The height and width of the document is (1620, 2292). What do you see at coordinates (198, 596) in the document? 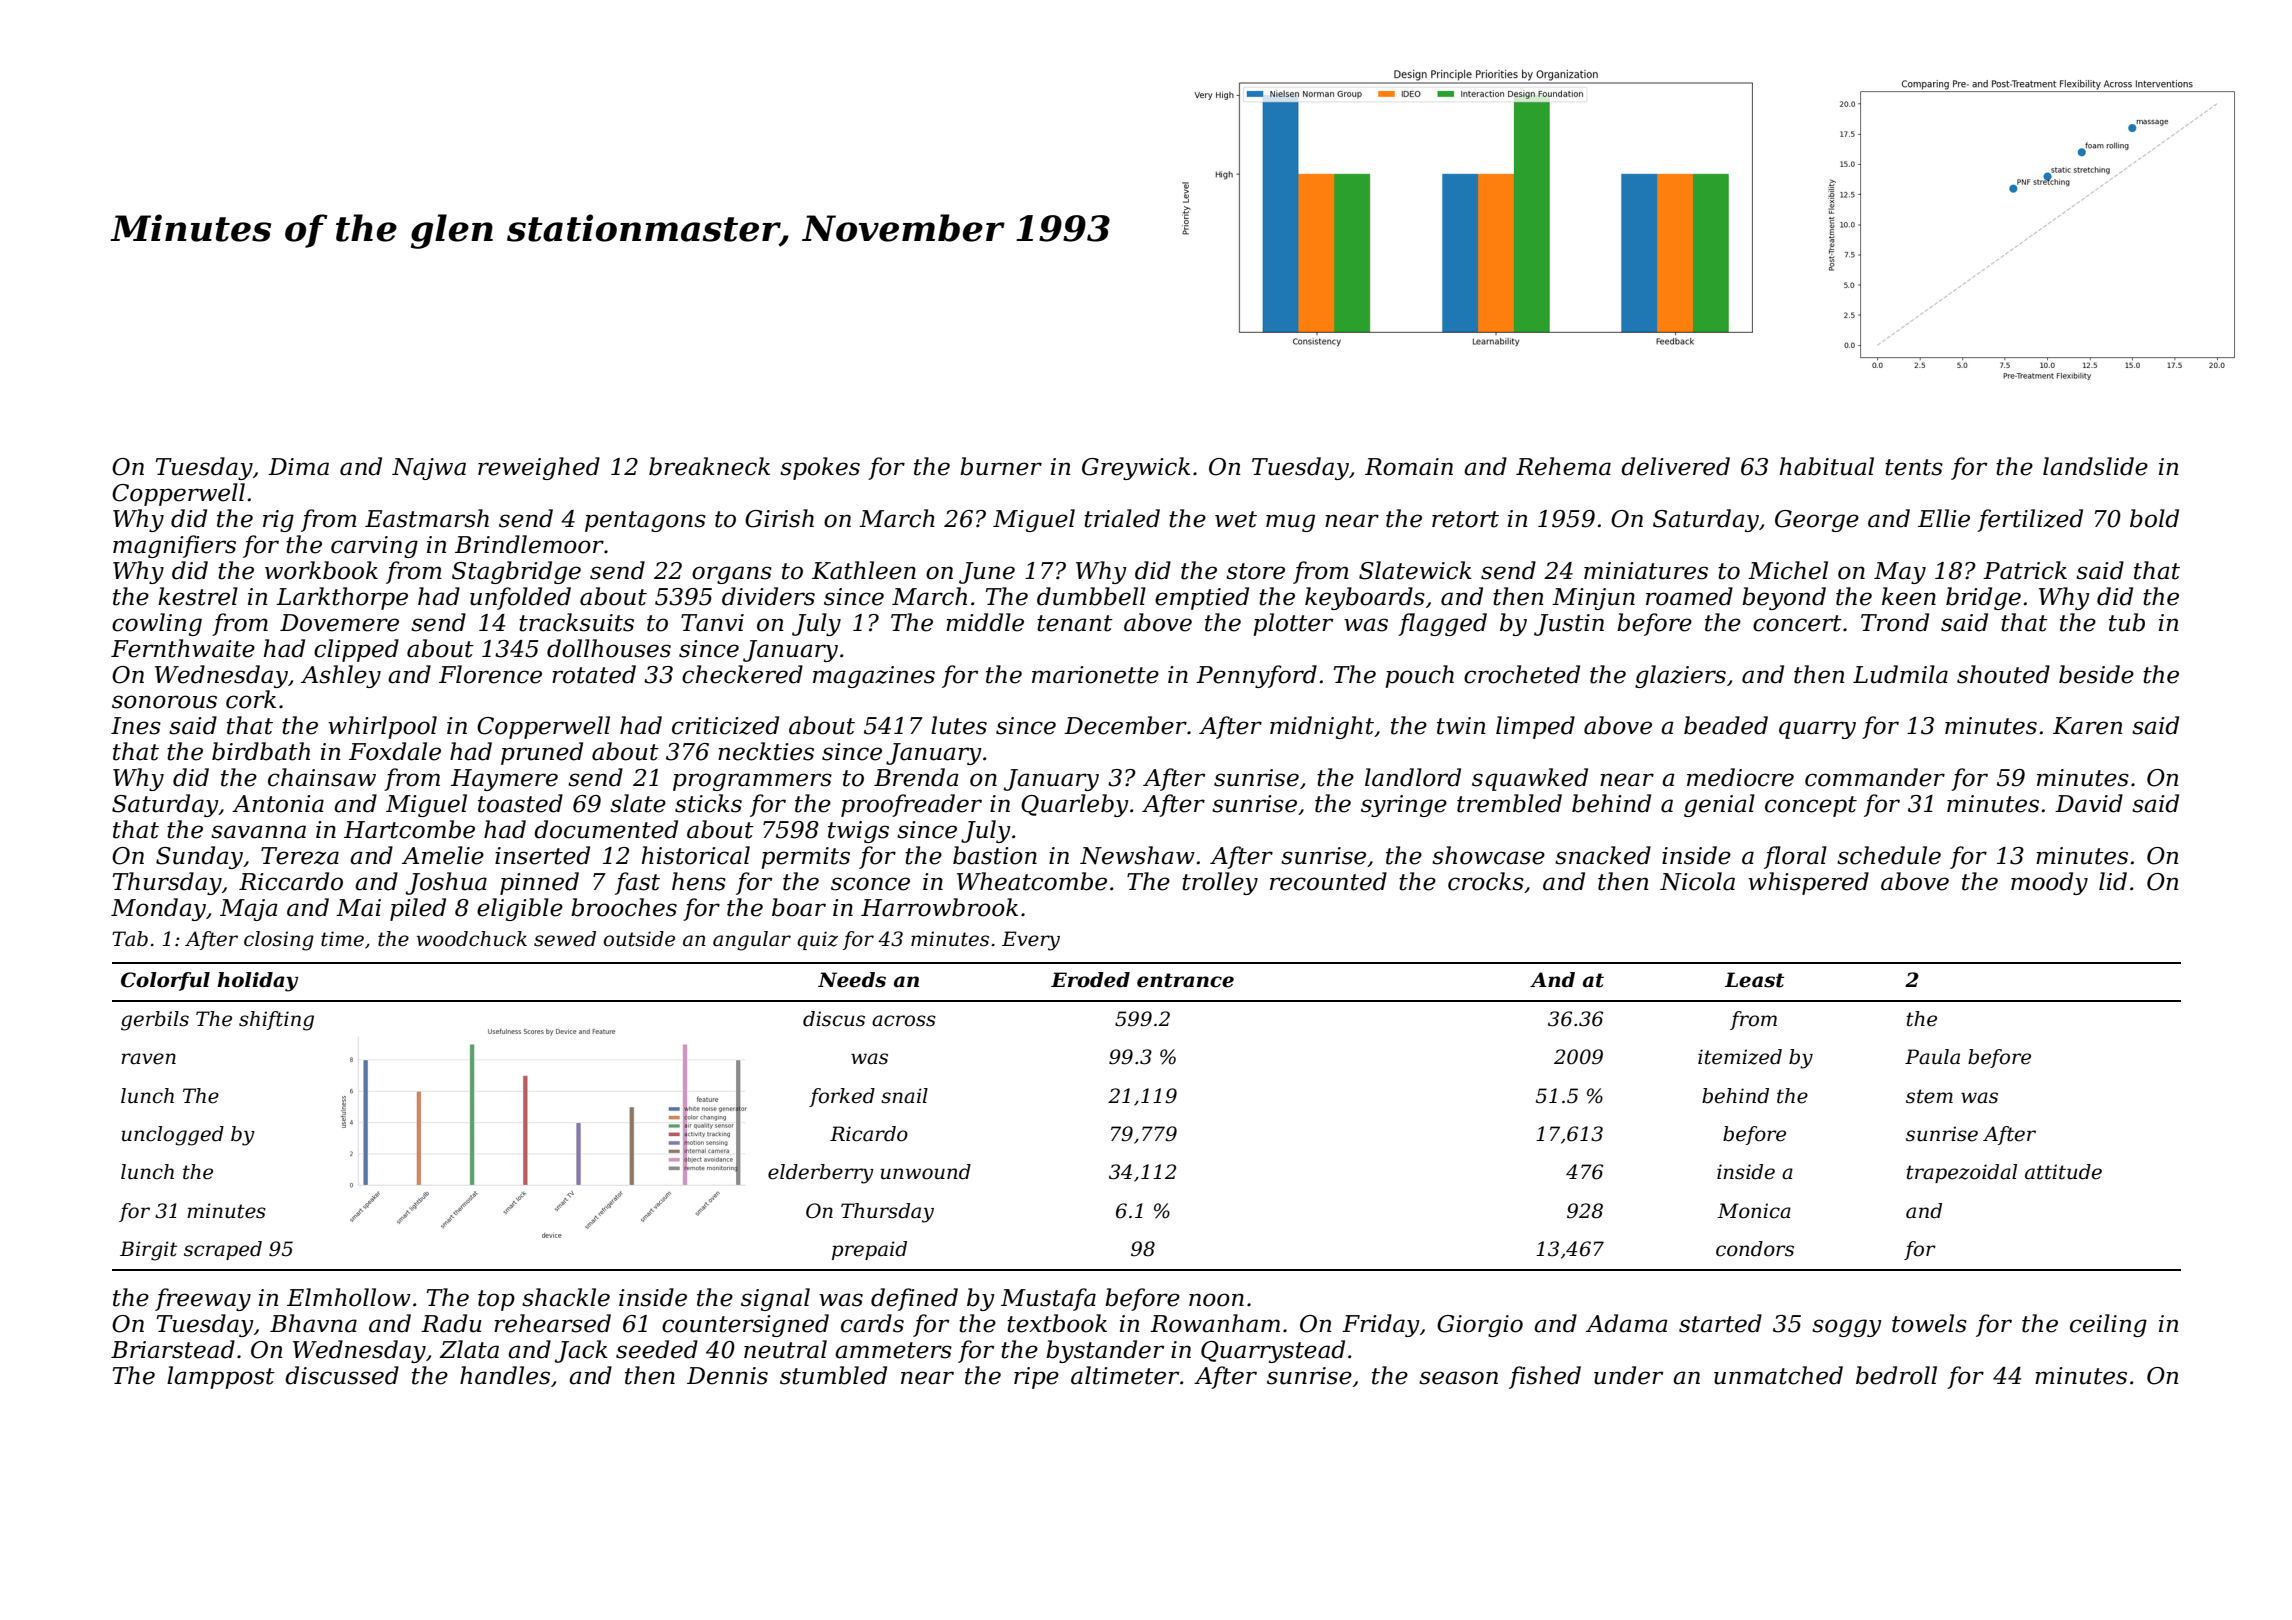
I see `kestrel` at bounding box center [198, 596].
